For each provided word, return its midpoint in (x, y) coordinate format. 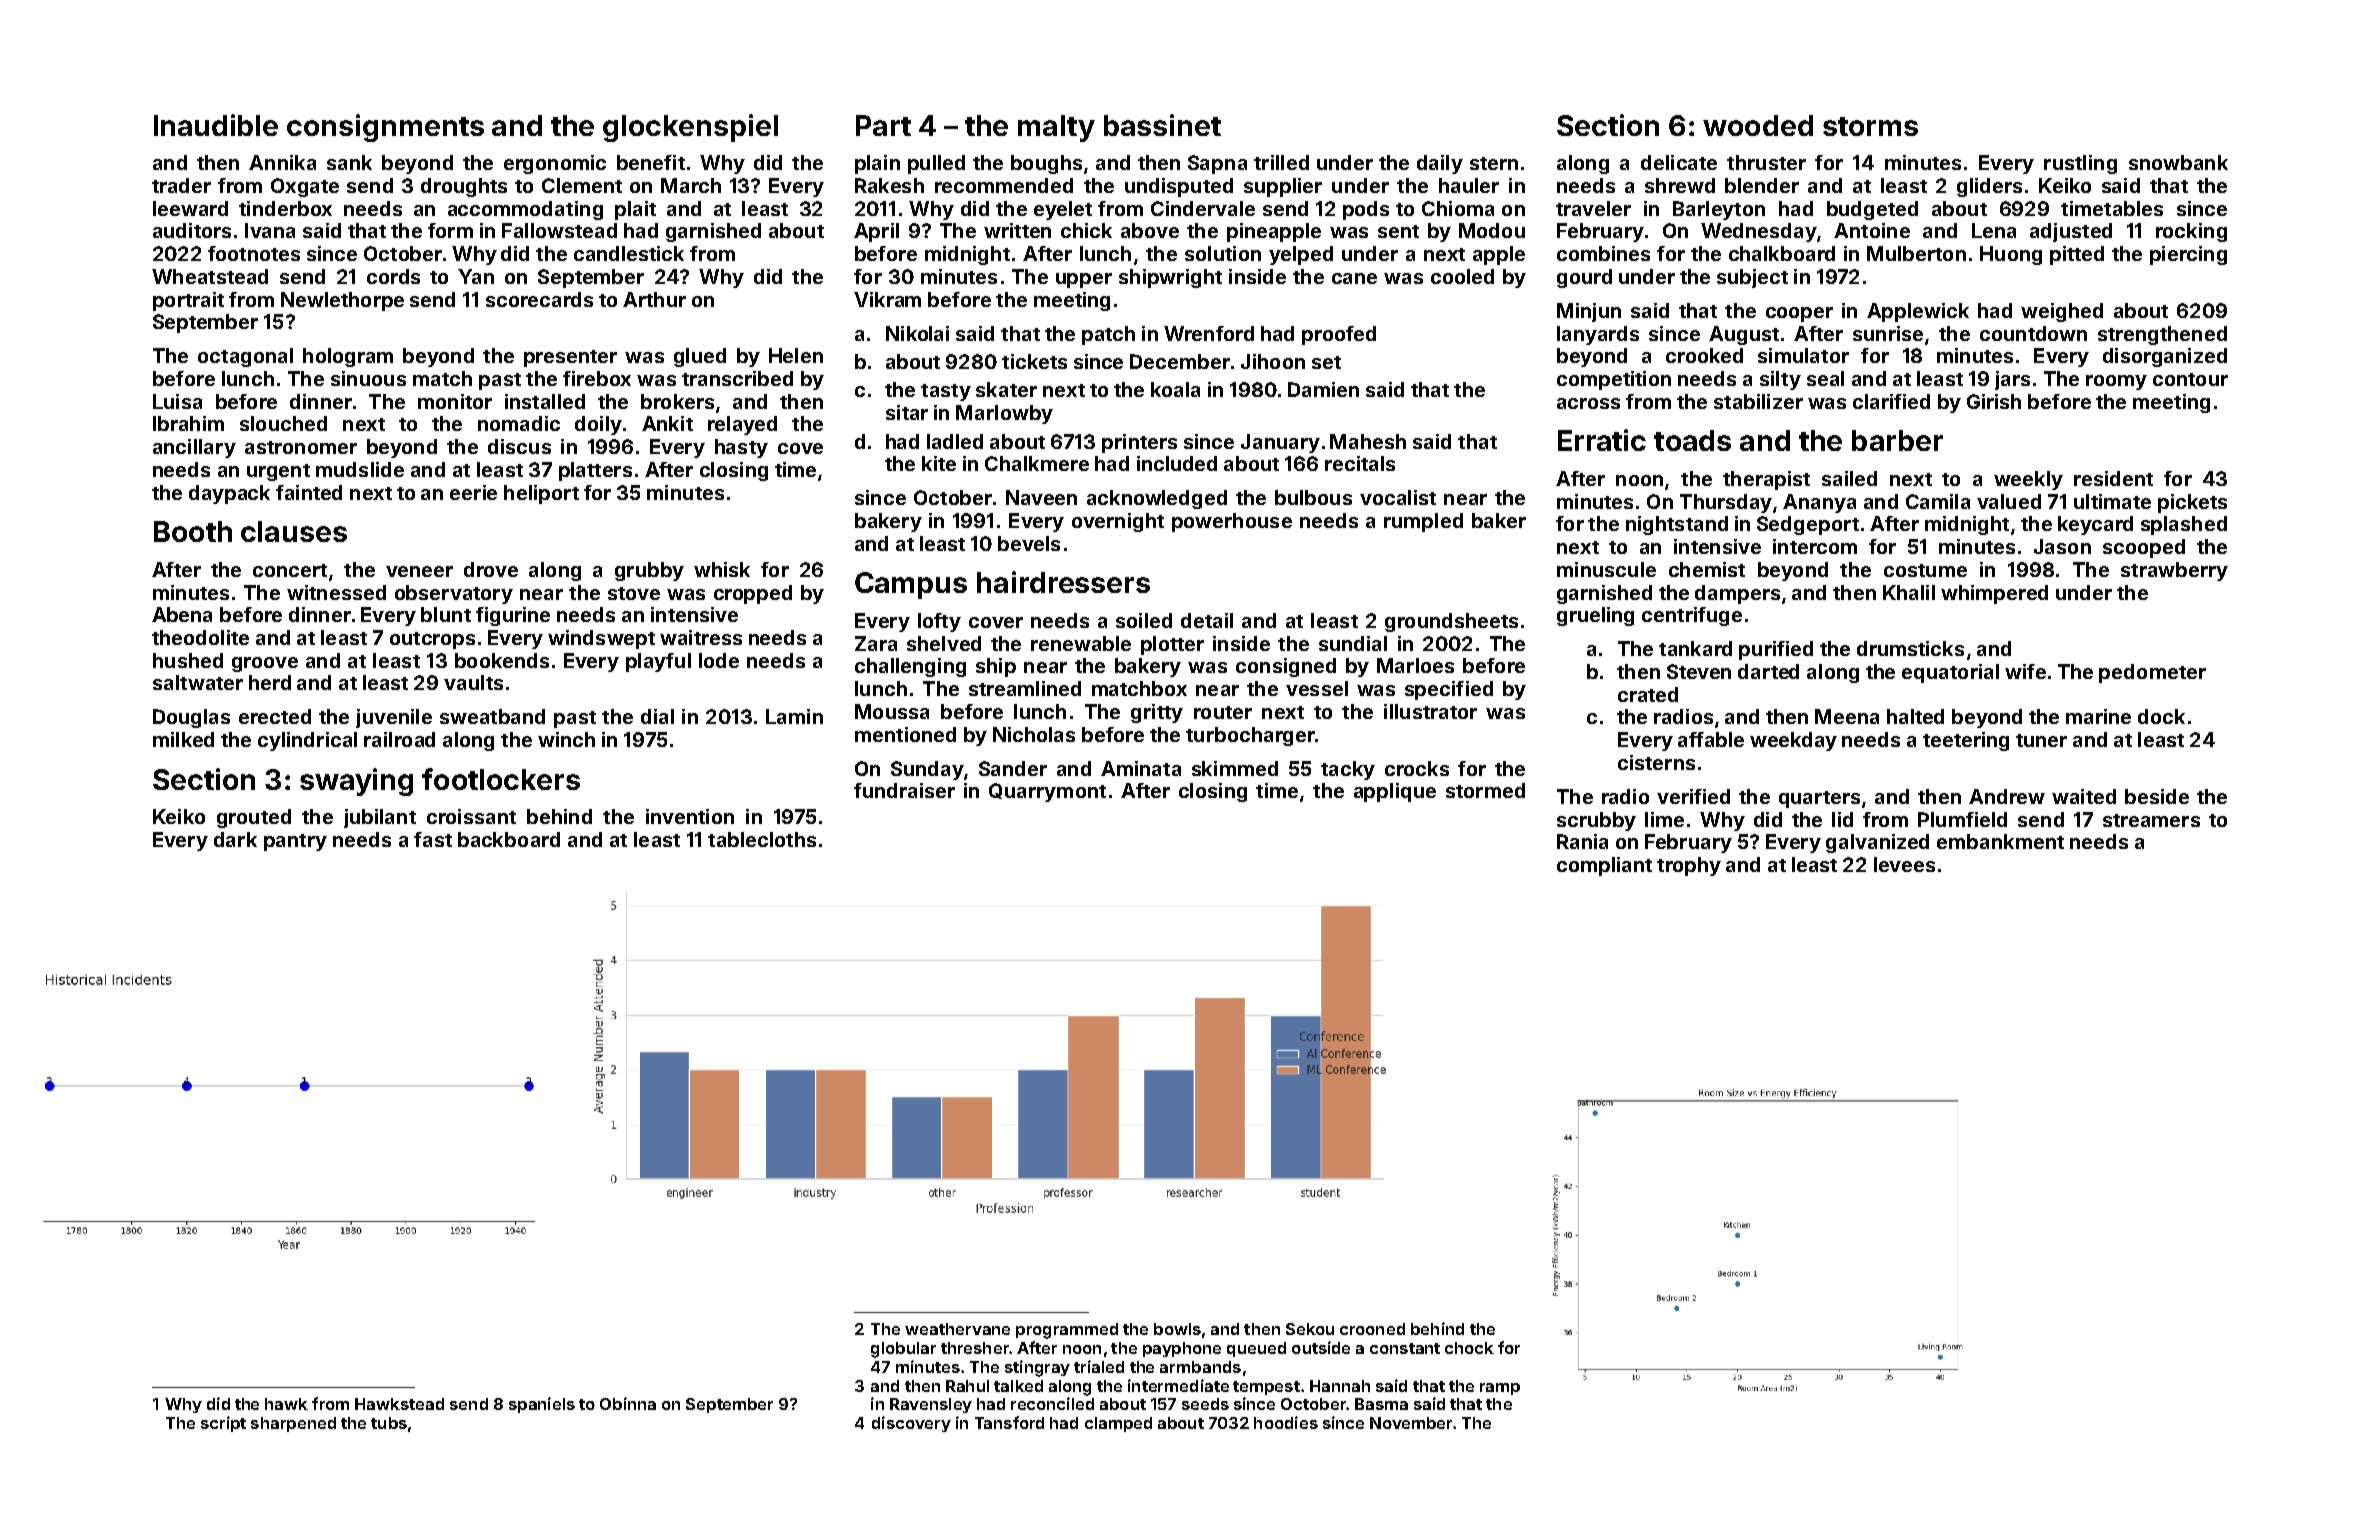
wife (2025, 671)
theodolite (200, 637)
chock (1469, 1348)
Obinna (628, 1403)
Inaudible (216, 125)
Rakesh (889, 185)
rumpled (1423, 522)
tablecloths (762, 839)
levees (1904, 864)
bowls (1177, 1329)
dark (235, 839)
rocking (2191, 232)
